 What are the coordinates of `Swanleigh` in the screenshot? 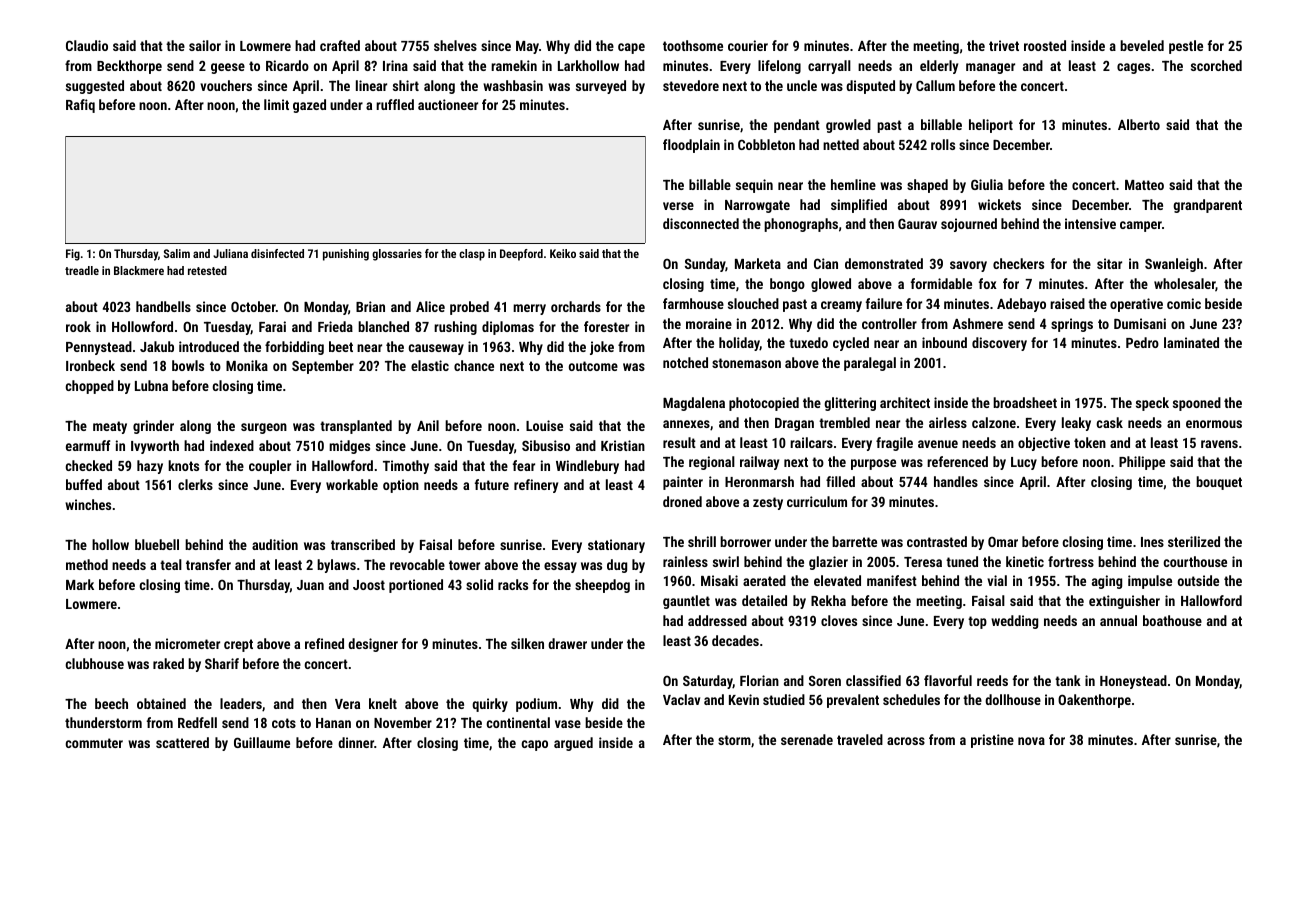 It's located at (1174, 265).
